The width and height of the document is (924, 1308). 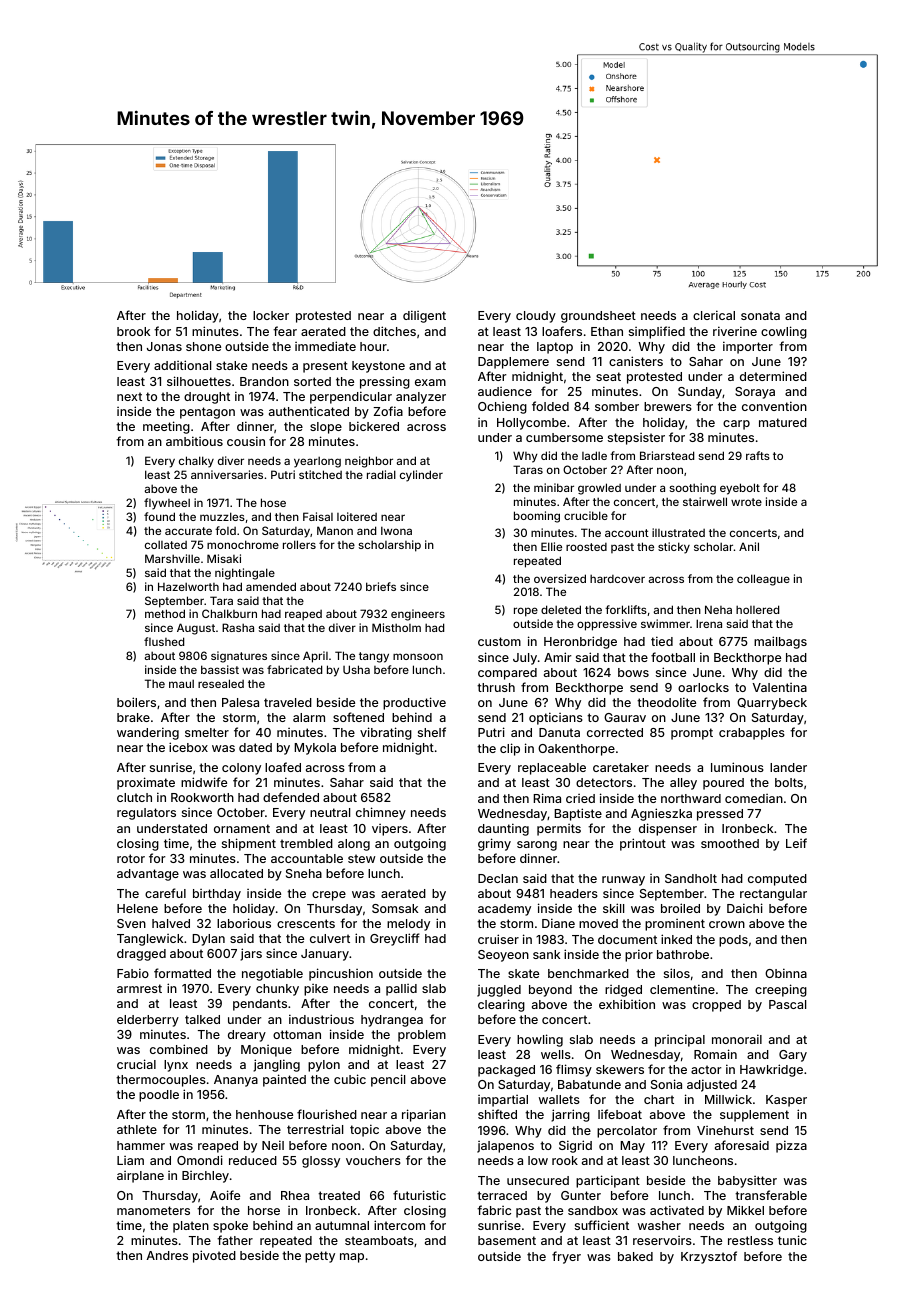 I want to click on laborious, so click(x=244, y=923).
